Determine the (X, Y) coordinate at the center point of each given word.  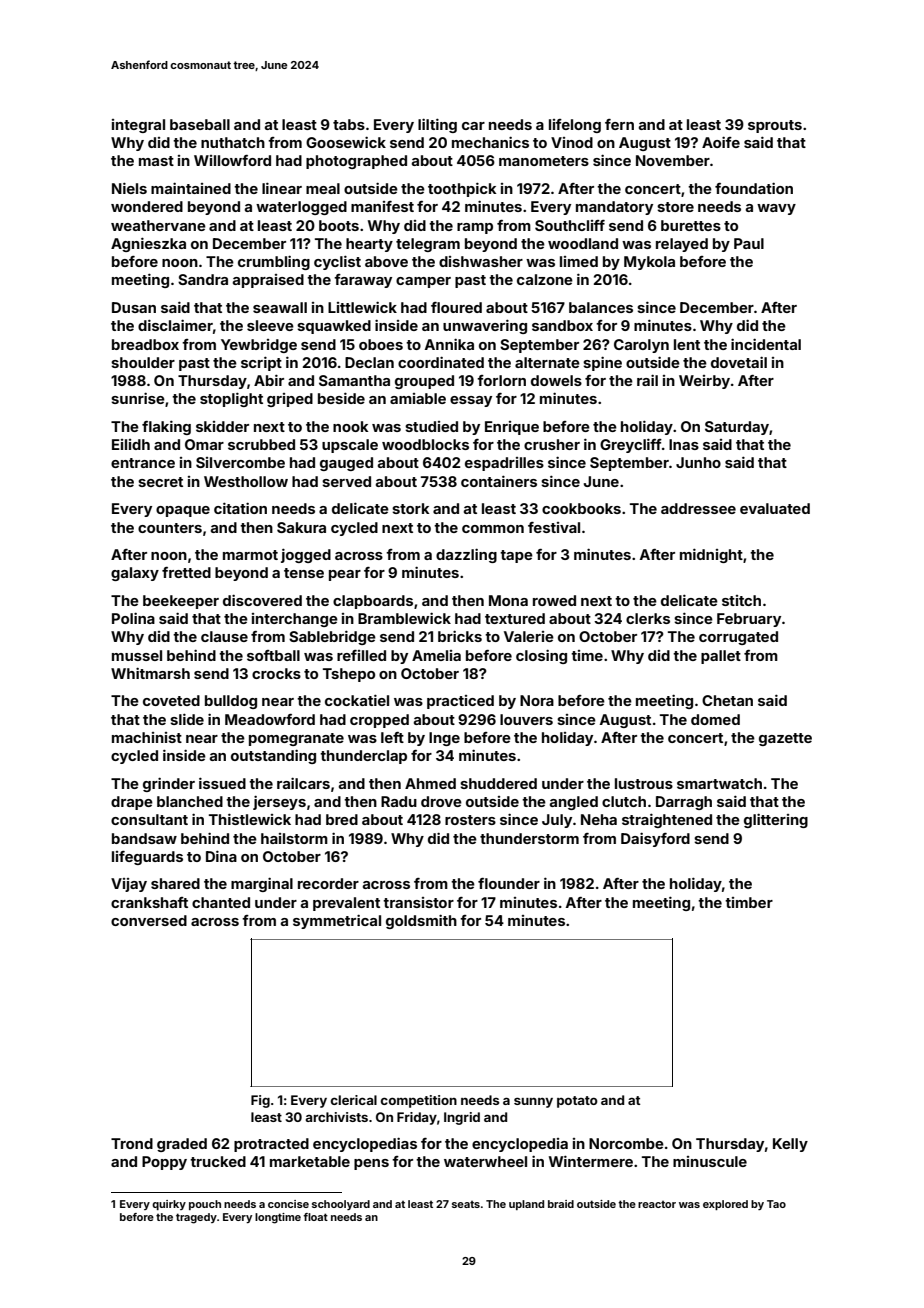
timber (749, 902)
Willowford (232, 160)
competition (419, 1101)
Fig (260, 1101)
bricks (460, 636)
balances (601, 307)
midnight (711, 555)
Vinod (572, 142)
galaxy (135, 574)
